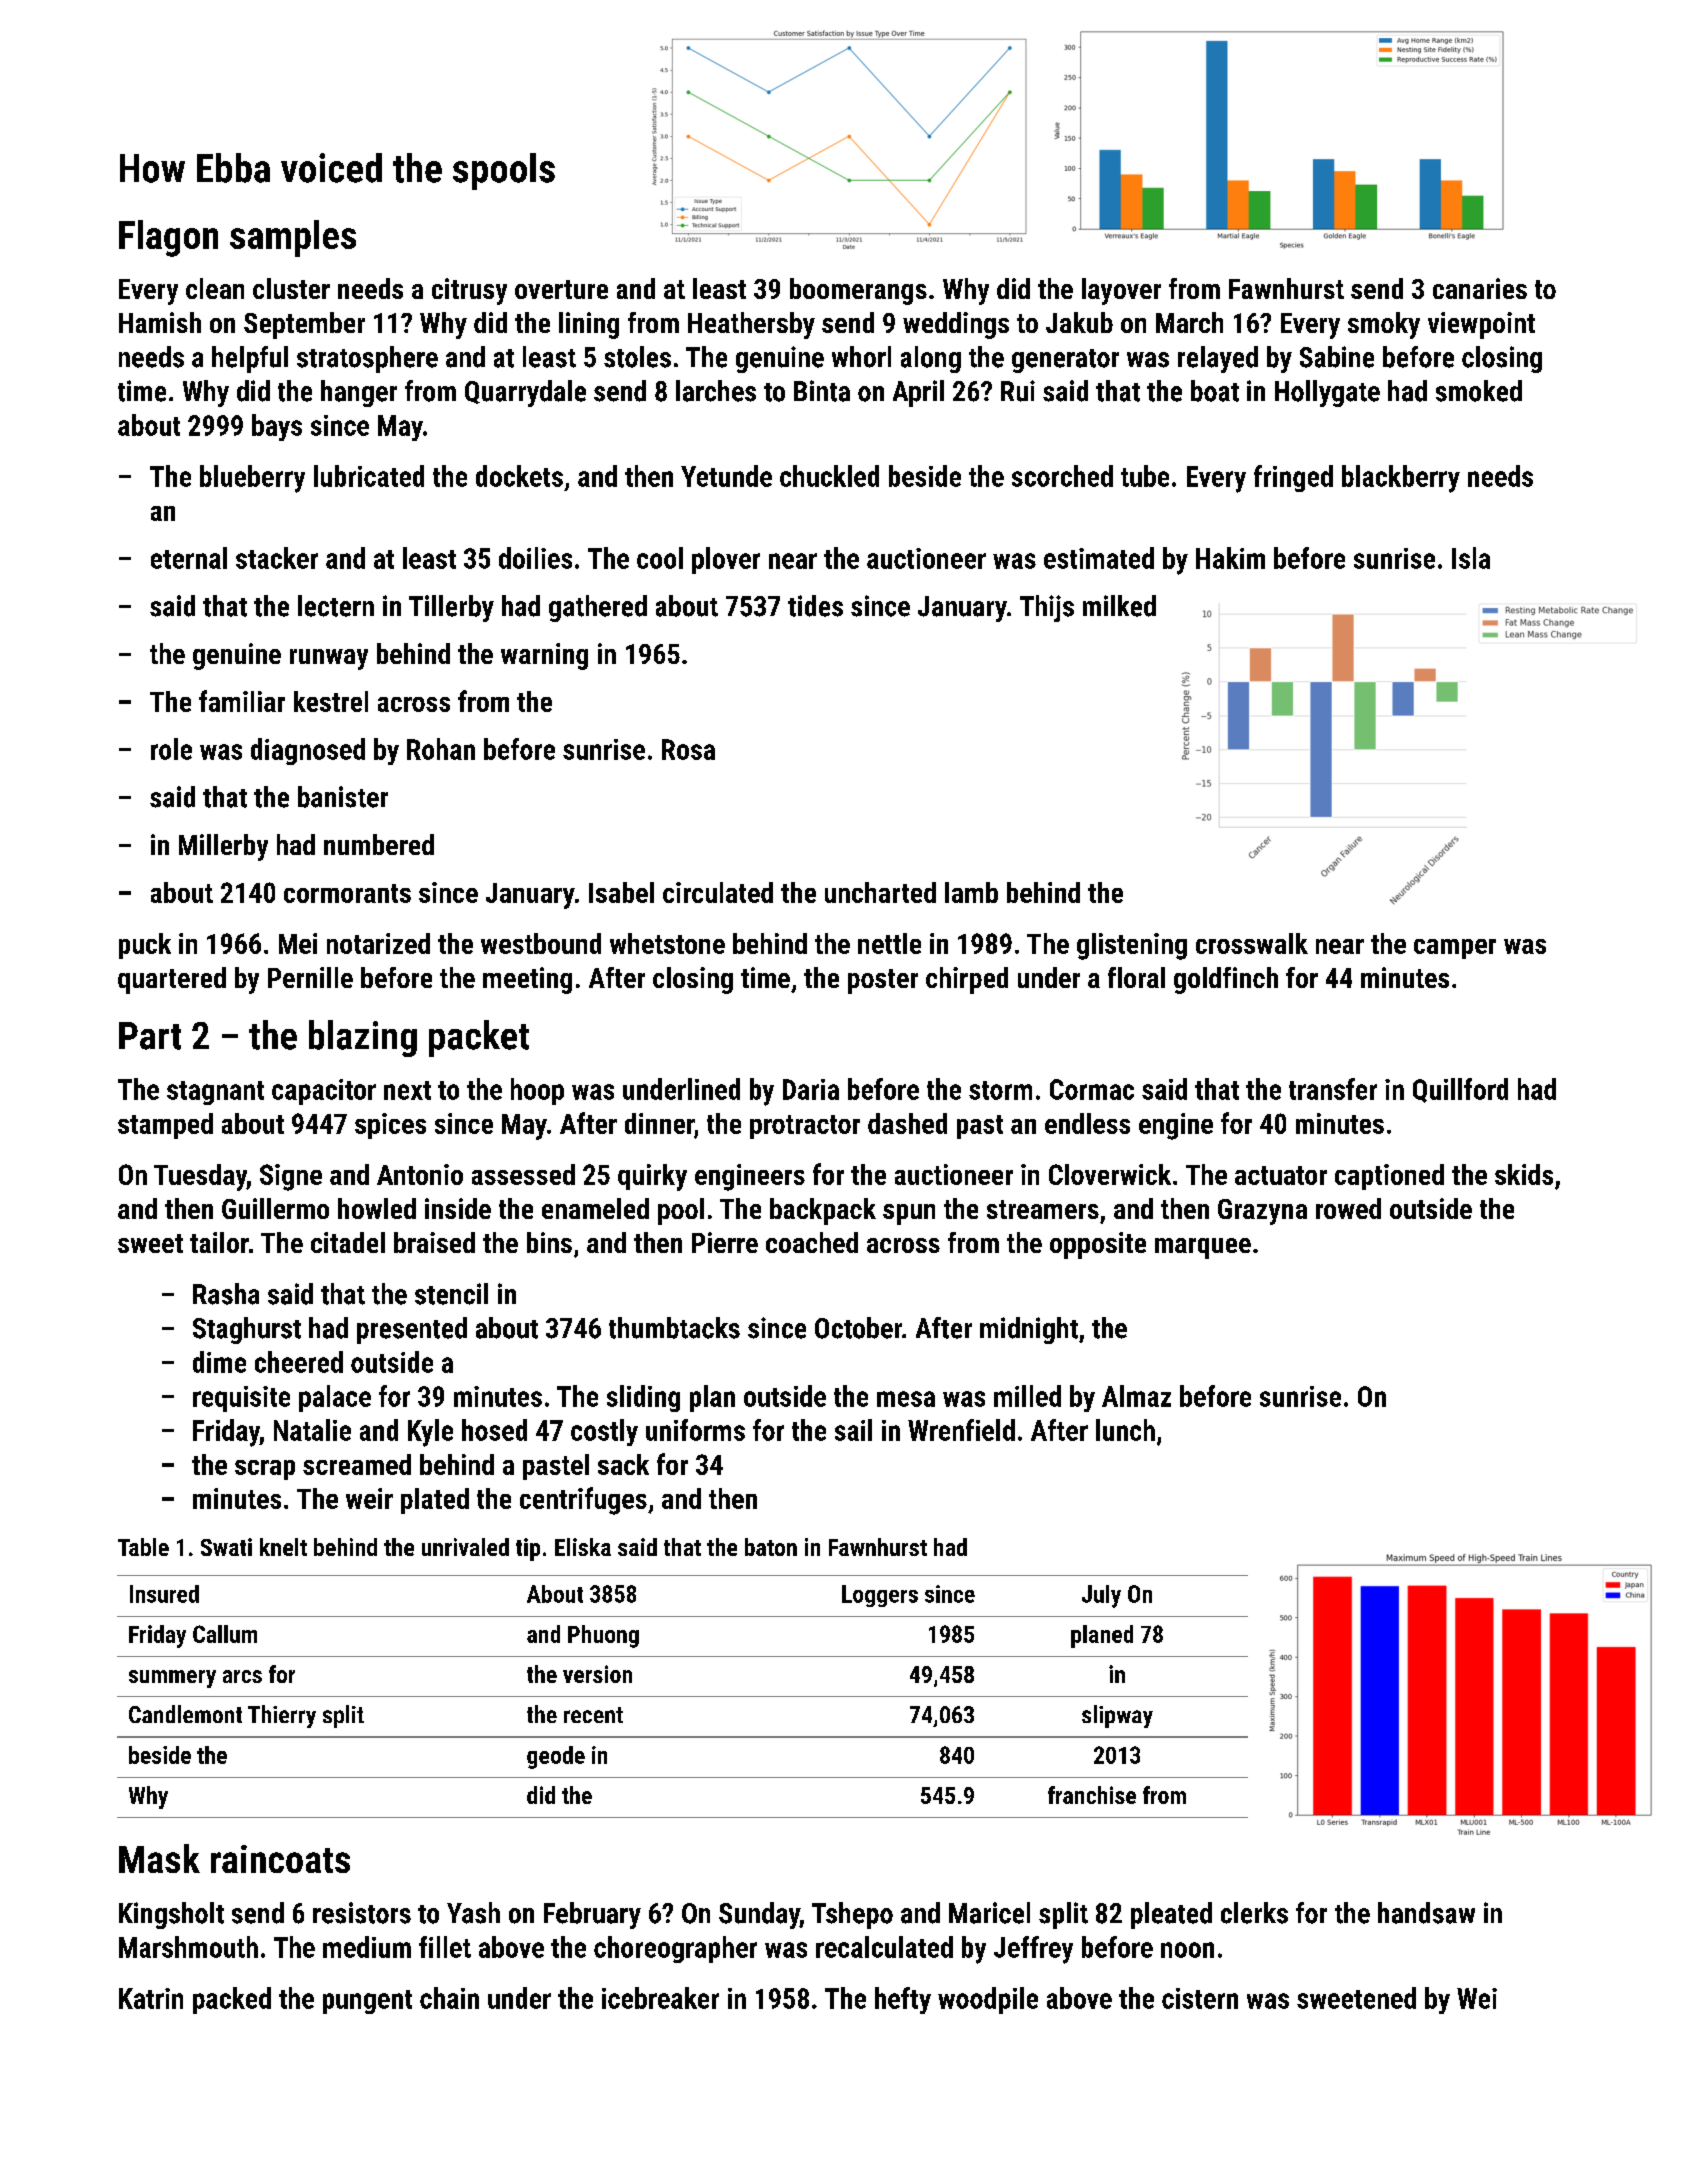 The height and width of the screenshot is (2178, 1683). I want to click on midnight, so click(1029, 1330).
